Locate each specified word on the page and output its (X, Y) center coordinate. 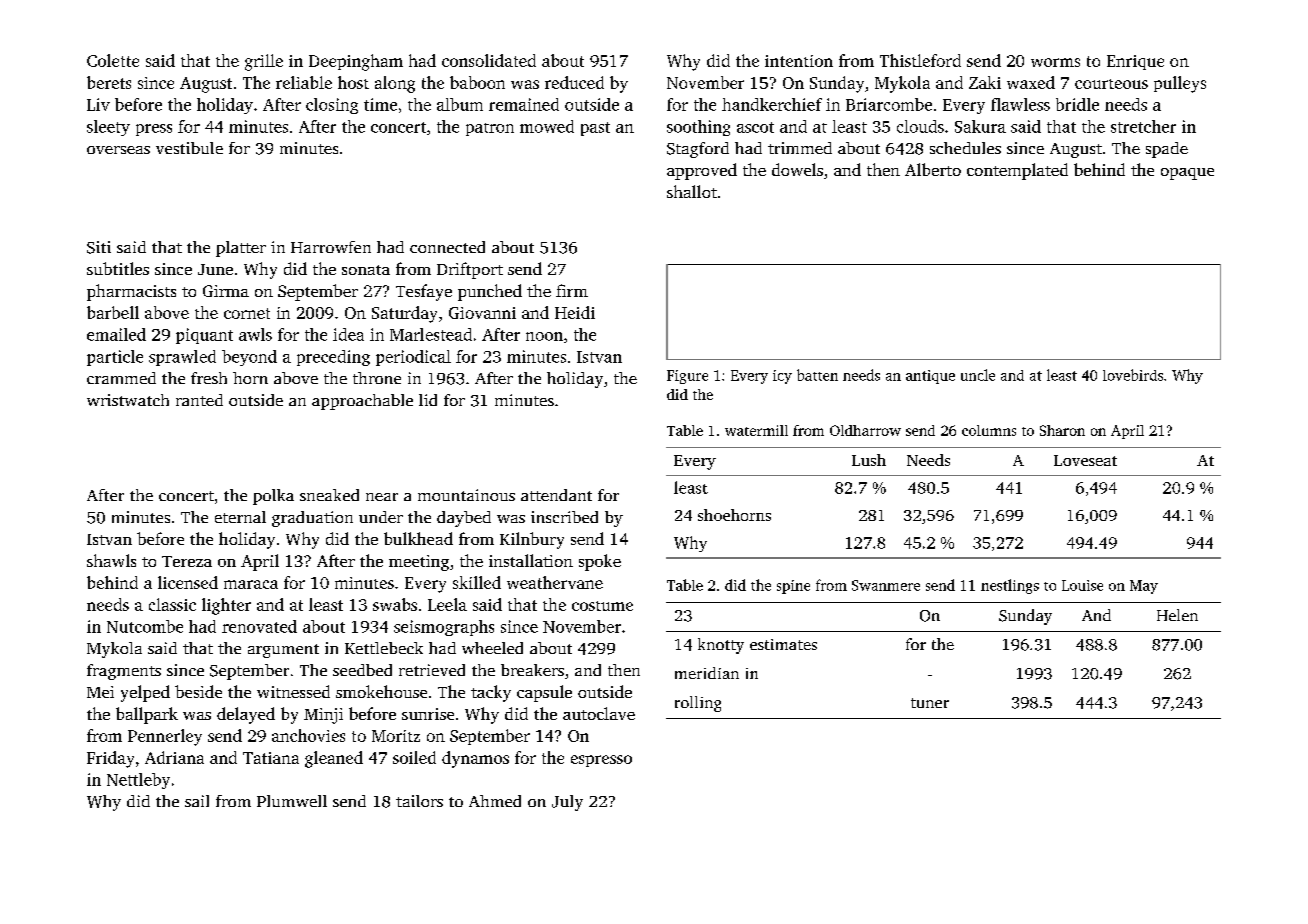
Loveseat (1085, 460)
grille (264, 62)
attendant (556, 495)
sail (197, 801)
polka (273, 497)
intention (799, 61)
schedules (965, 148)
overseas (118, 150)
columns (989, 430)
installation (531, 560)
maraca (251, 584)
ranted (199, 400)
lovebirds (1133, 375)
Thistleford (920, 60)
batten (817, 375)
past (595, 129)
